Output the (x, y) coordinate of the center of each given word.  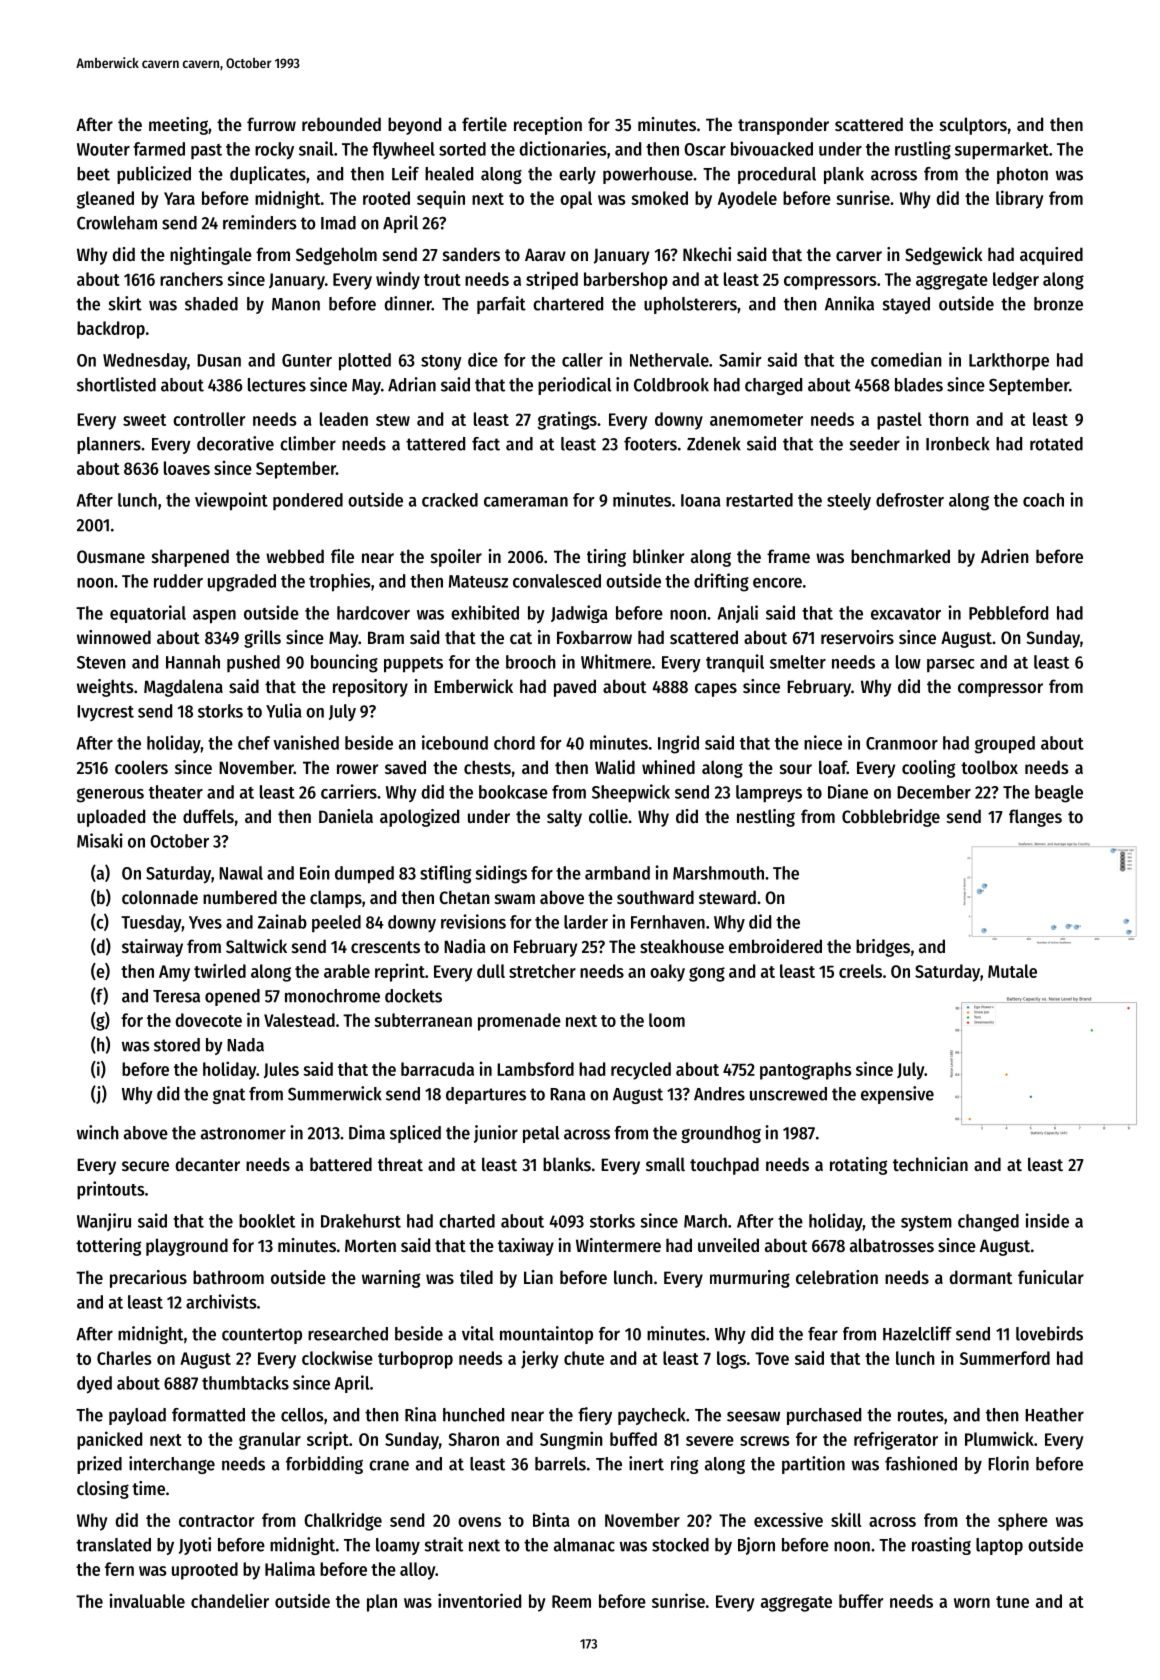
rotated (1056, 444)
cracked (450, 500)
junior (496, 1134)
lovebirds (1049, 1333)
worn (972, 1603)
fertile (484, 124)
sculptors (973, 126)
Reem (571, 1601)
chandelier (230, 1600)
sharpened (190, 558)
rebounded (341, 124)
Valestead (299, 1020)
